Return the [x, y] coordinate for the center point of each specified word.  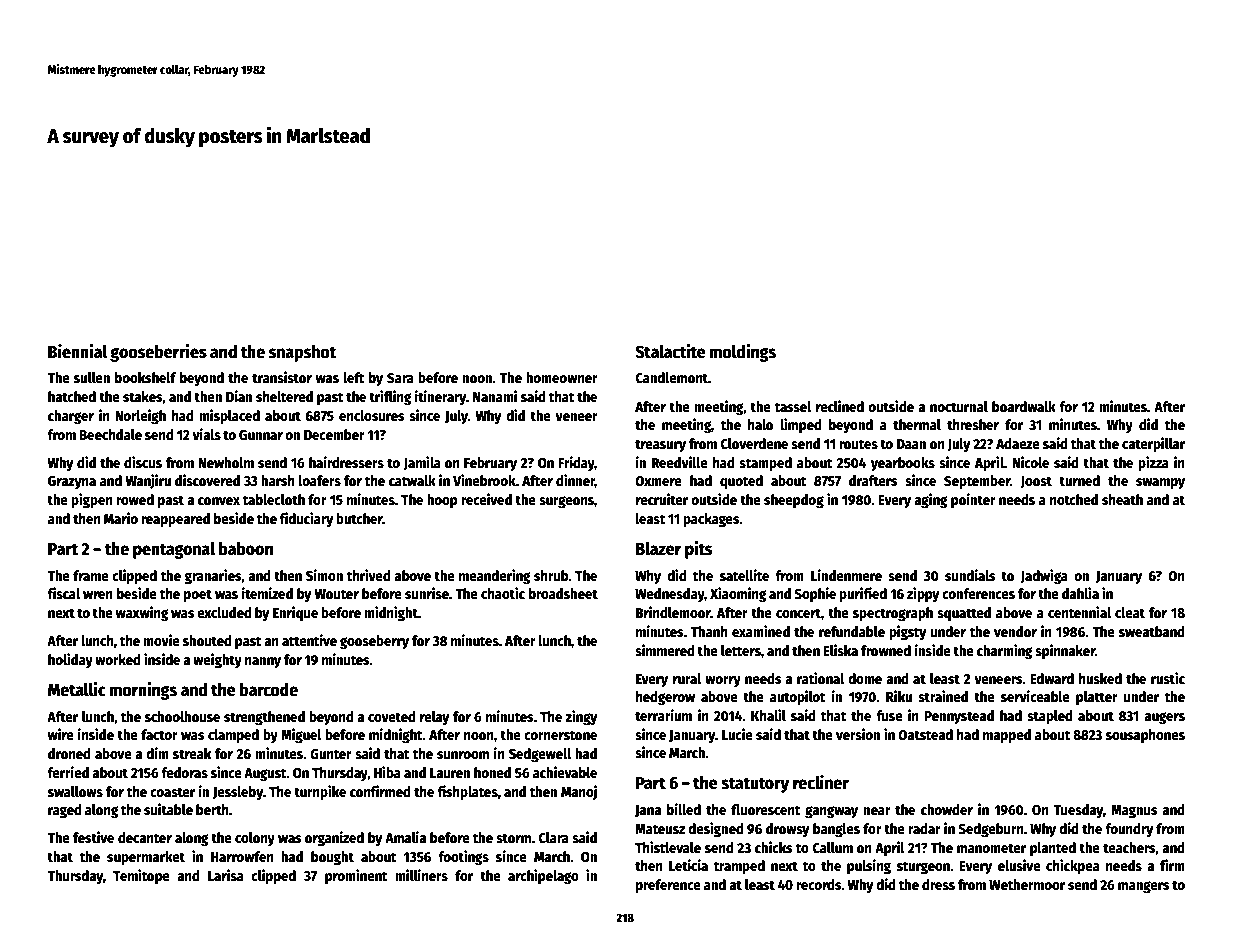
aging [931, 500]
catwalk [412, 480]
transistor [282, 377]
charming [1005, 651]
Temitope [141, 876]
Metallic [77, 689]
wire [61, 734]
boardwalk [1024, 406]
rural [687, 678]
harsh [278, 480]
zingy [581, 717]
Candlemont [671, 377]
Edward [1052, 678]
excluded [224, 612]
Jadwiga [1044, 576]
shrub [551, 575]
